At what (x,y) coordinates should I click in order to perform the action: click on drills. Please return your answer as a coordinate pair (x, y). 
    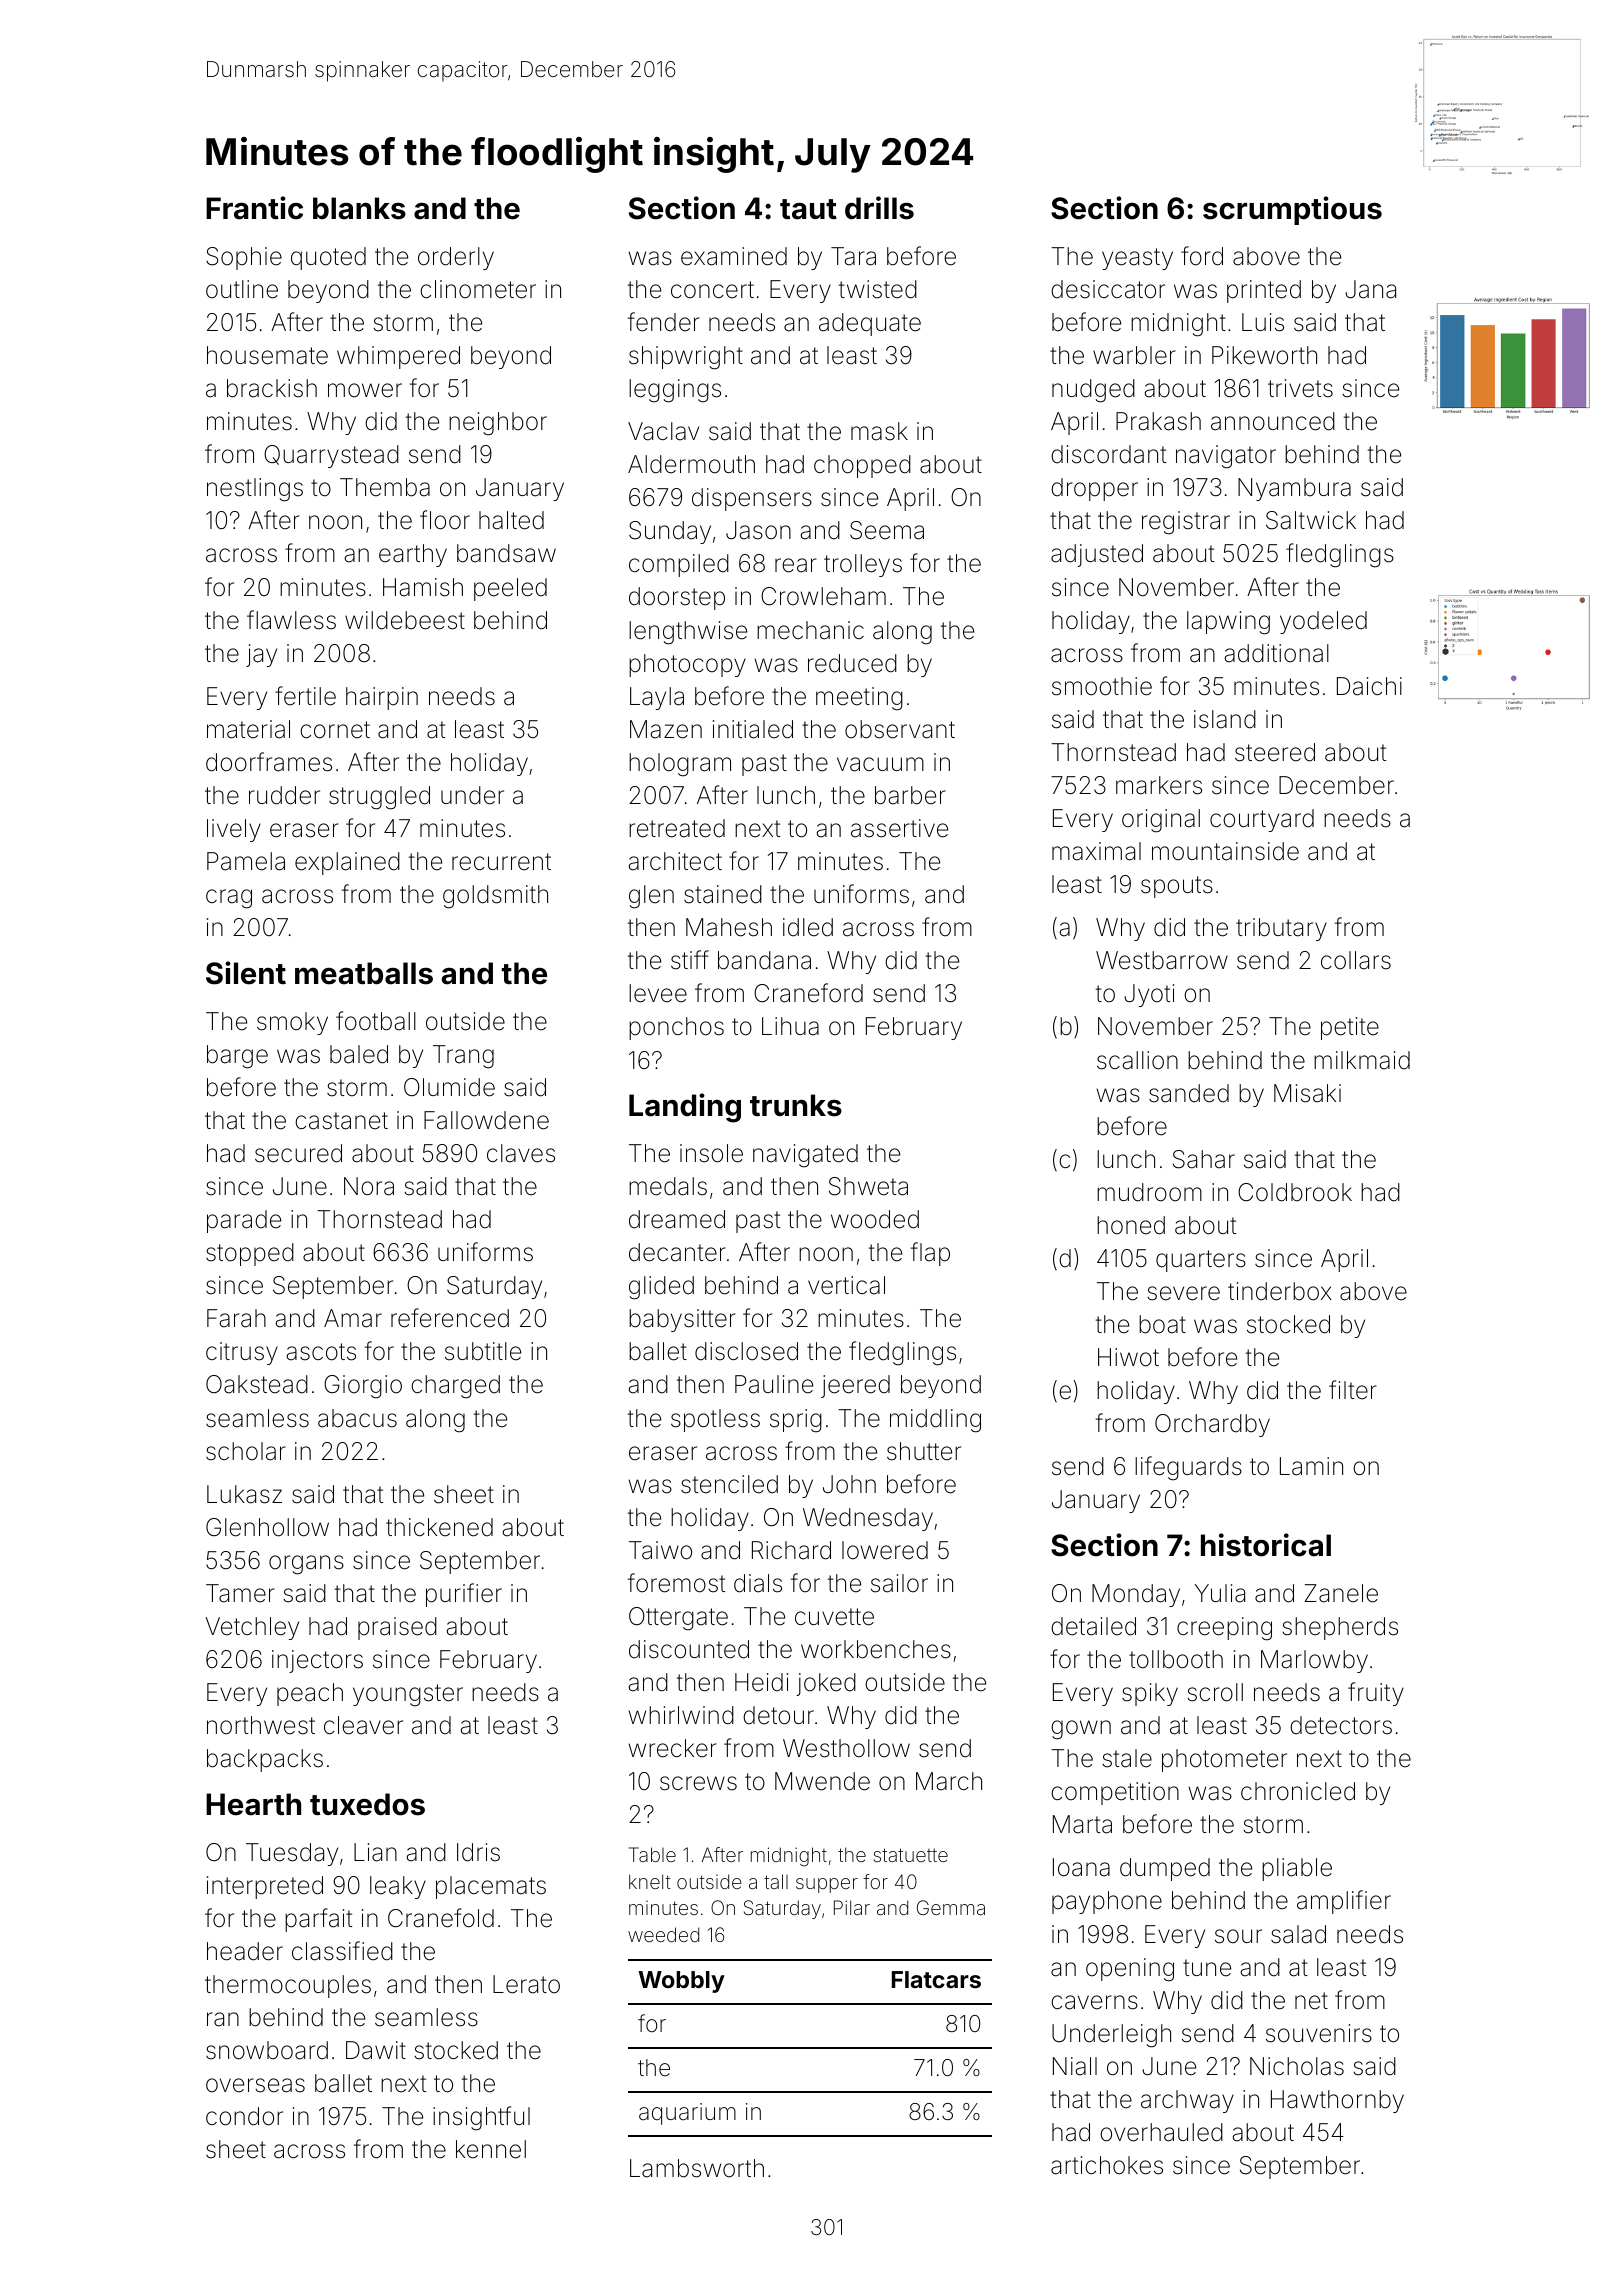
    Looking at the image, I should click on (879, 208).
